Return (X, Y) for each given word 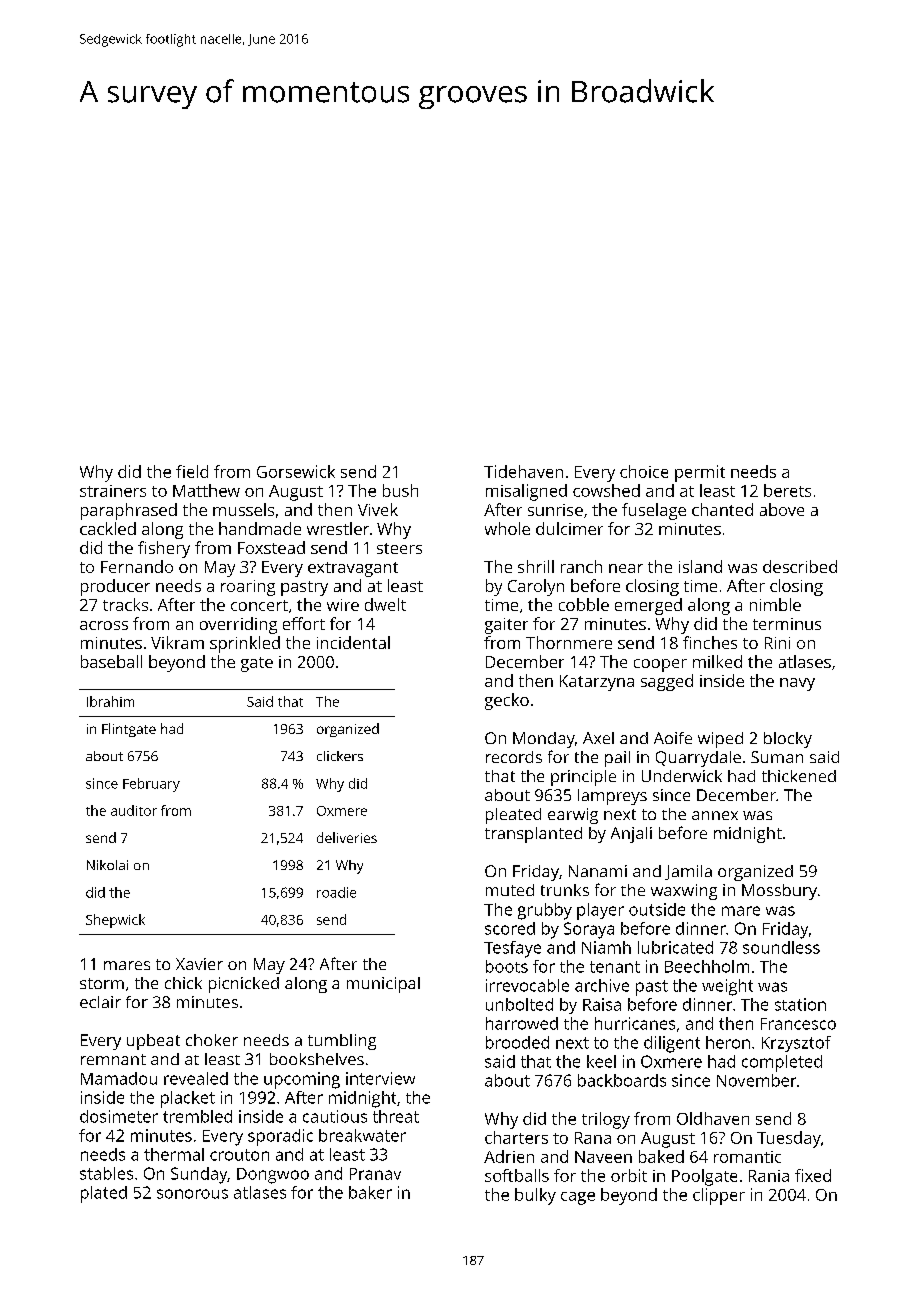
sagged (667, 682)
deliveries (347, 837)
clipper (719, 1196)
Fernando (137, 566)
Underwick (682, 776)
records (514, 757)
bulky (535, 1196)
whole (507, 528)
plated (104, 1194)
